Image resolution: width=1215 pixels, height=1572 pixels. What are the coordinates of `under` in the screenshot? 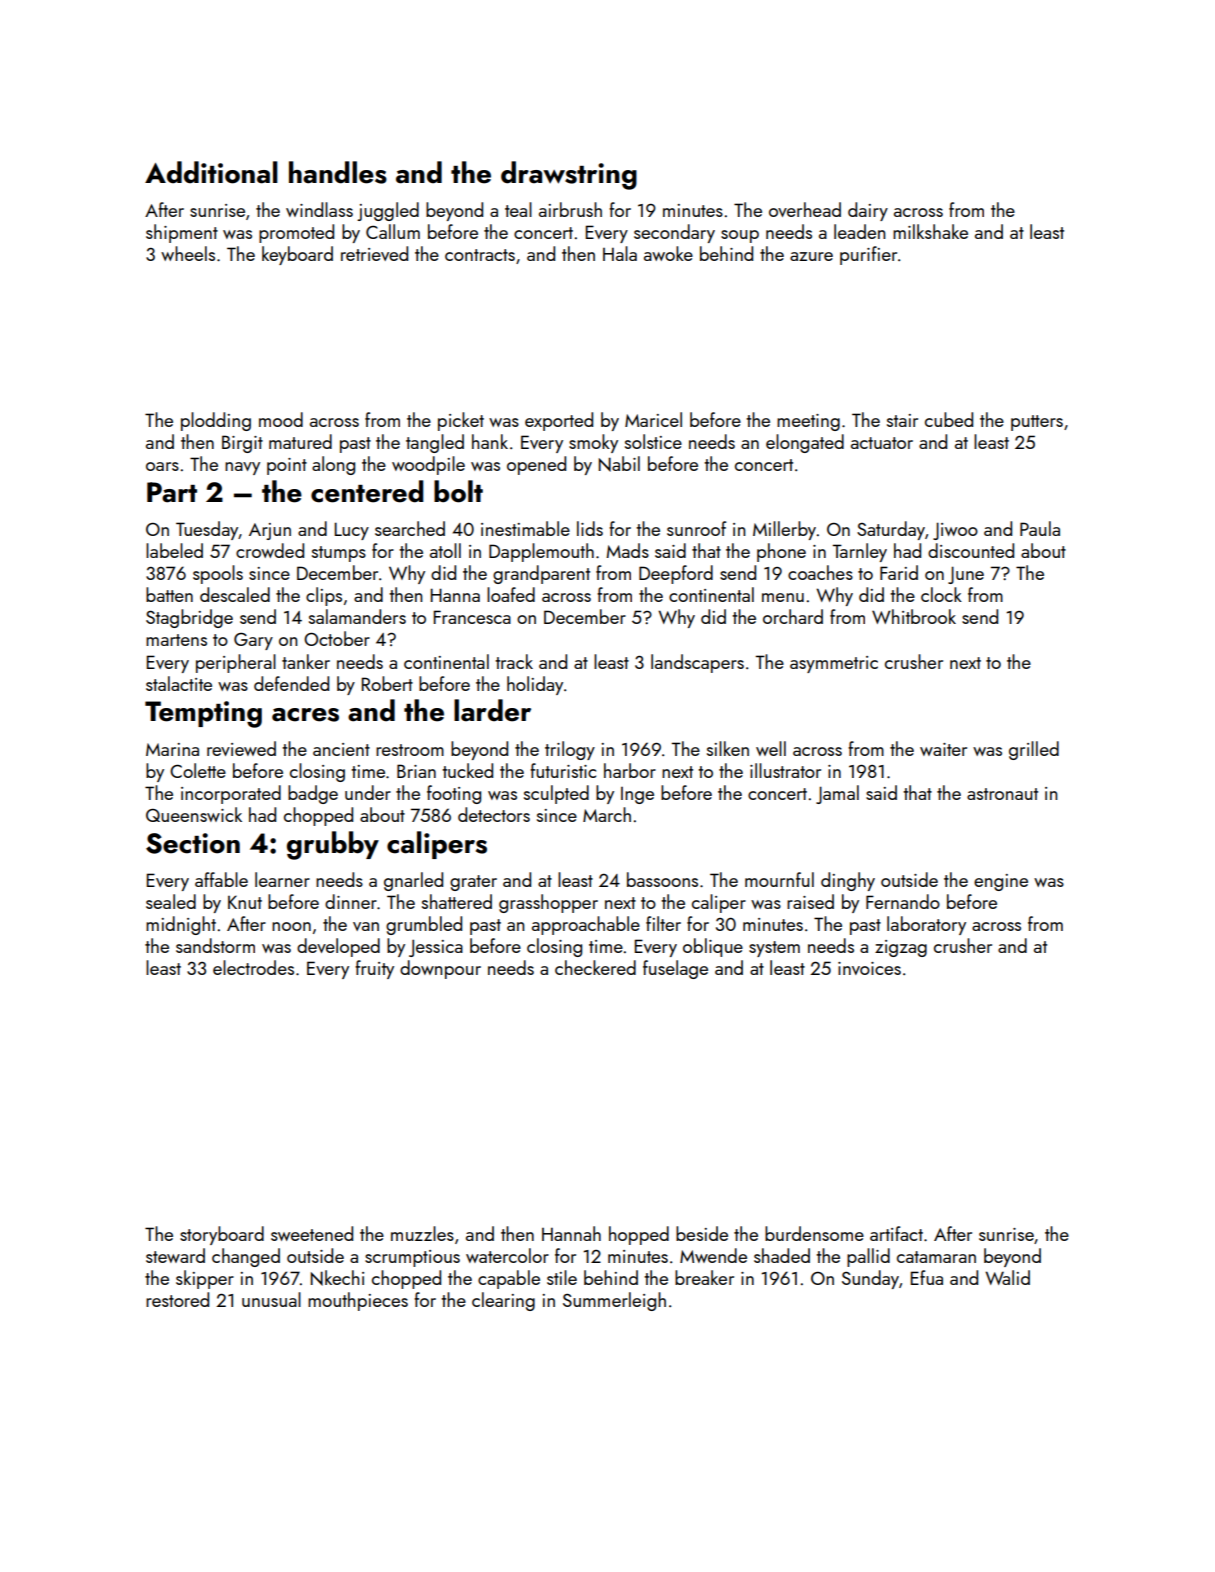 It's located at (368, 792).
